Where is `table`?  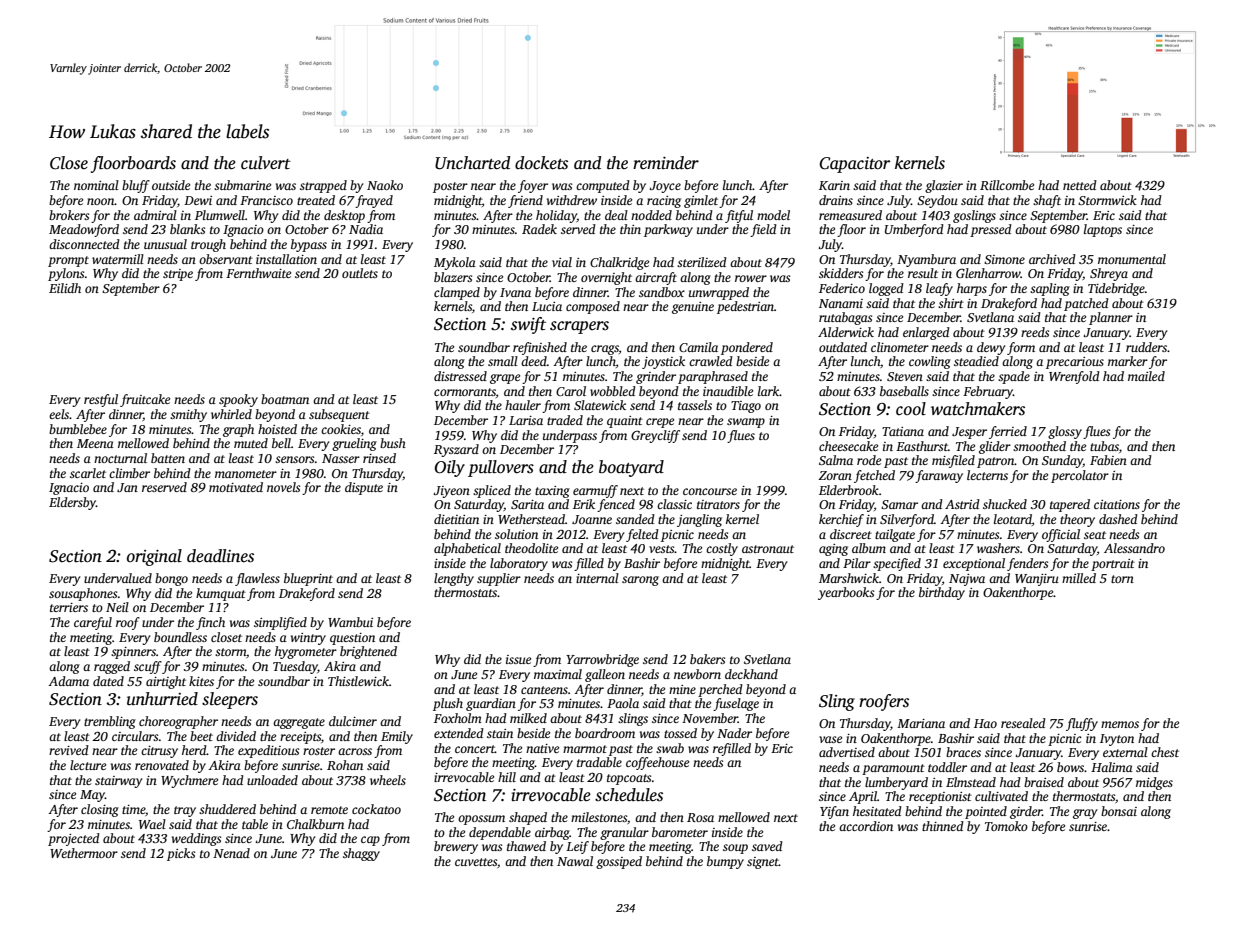
table is located at coordinates (255, 824).
